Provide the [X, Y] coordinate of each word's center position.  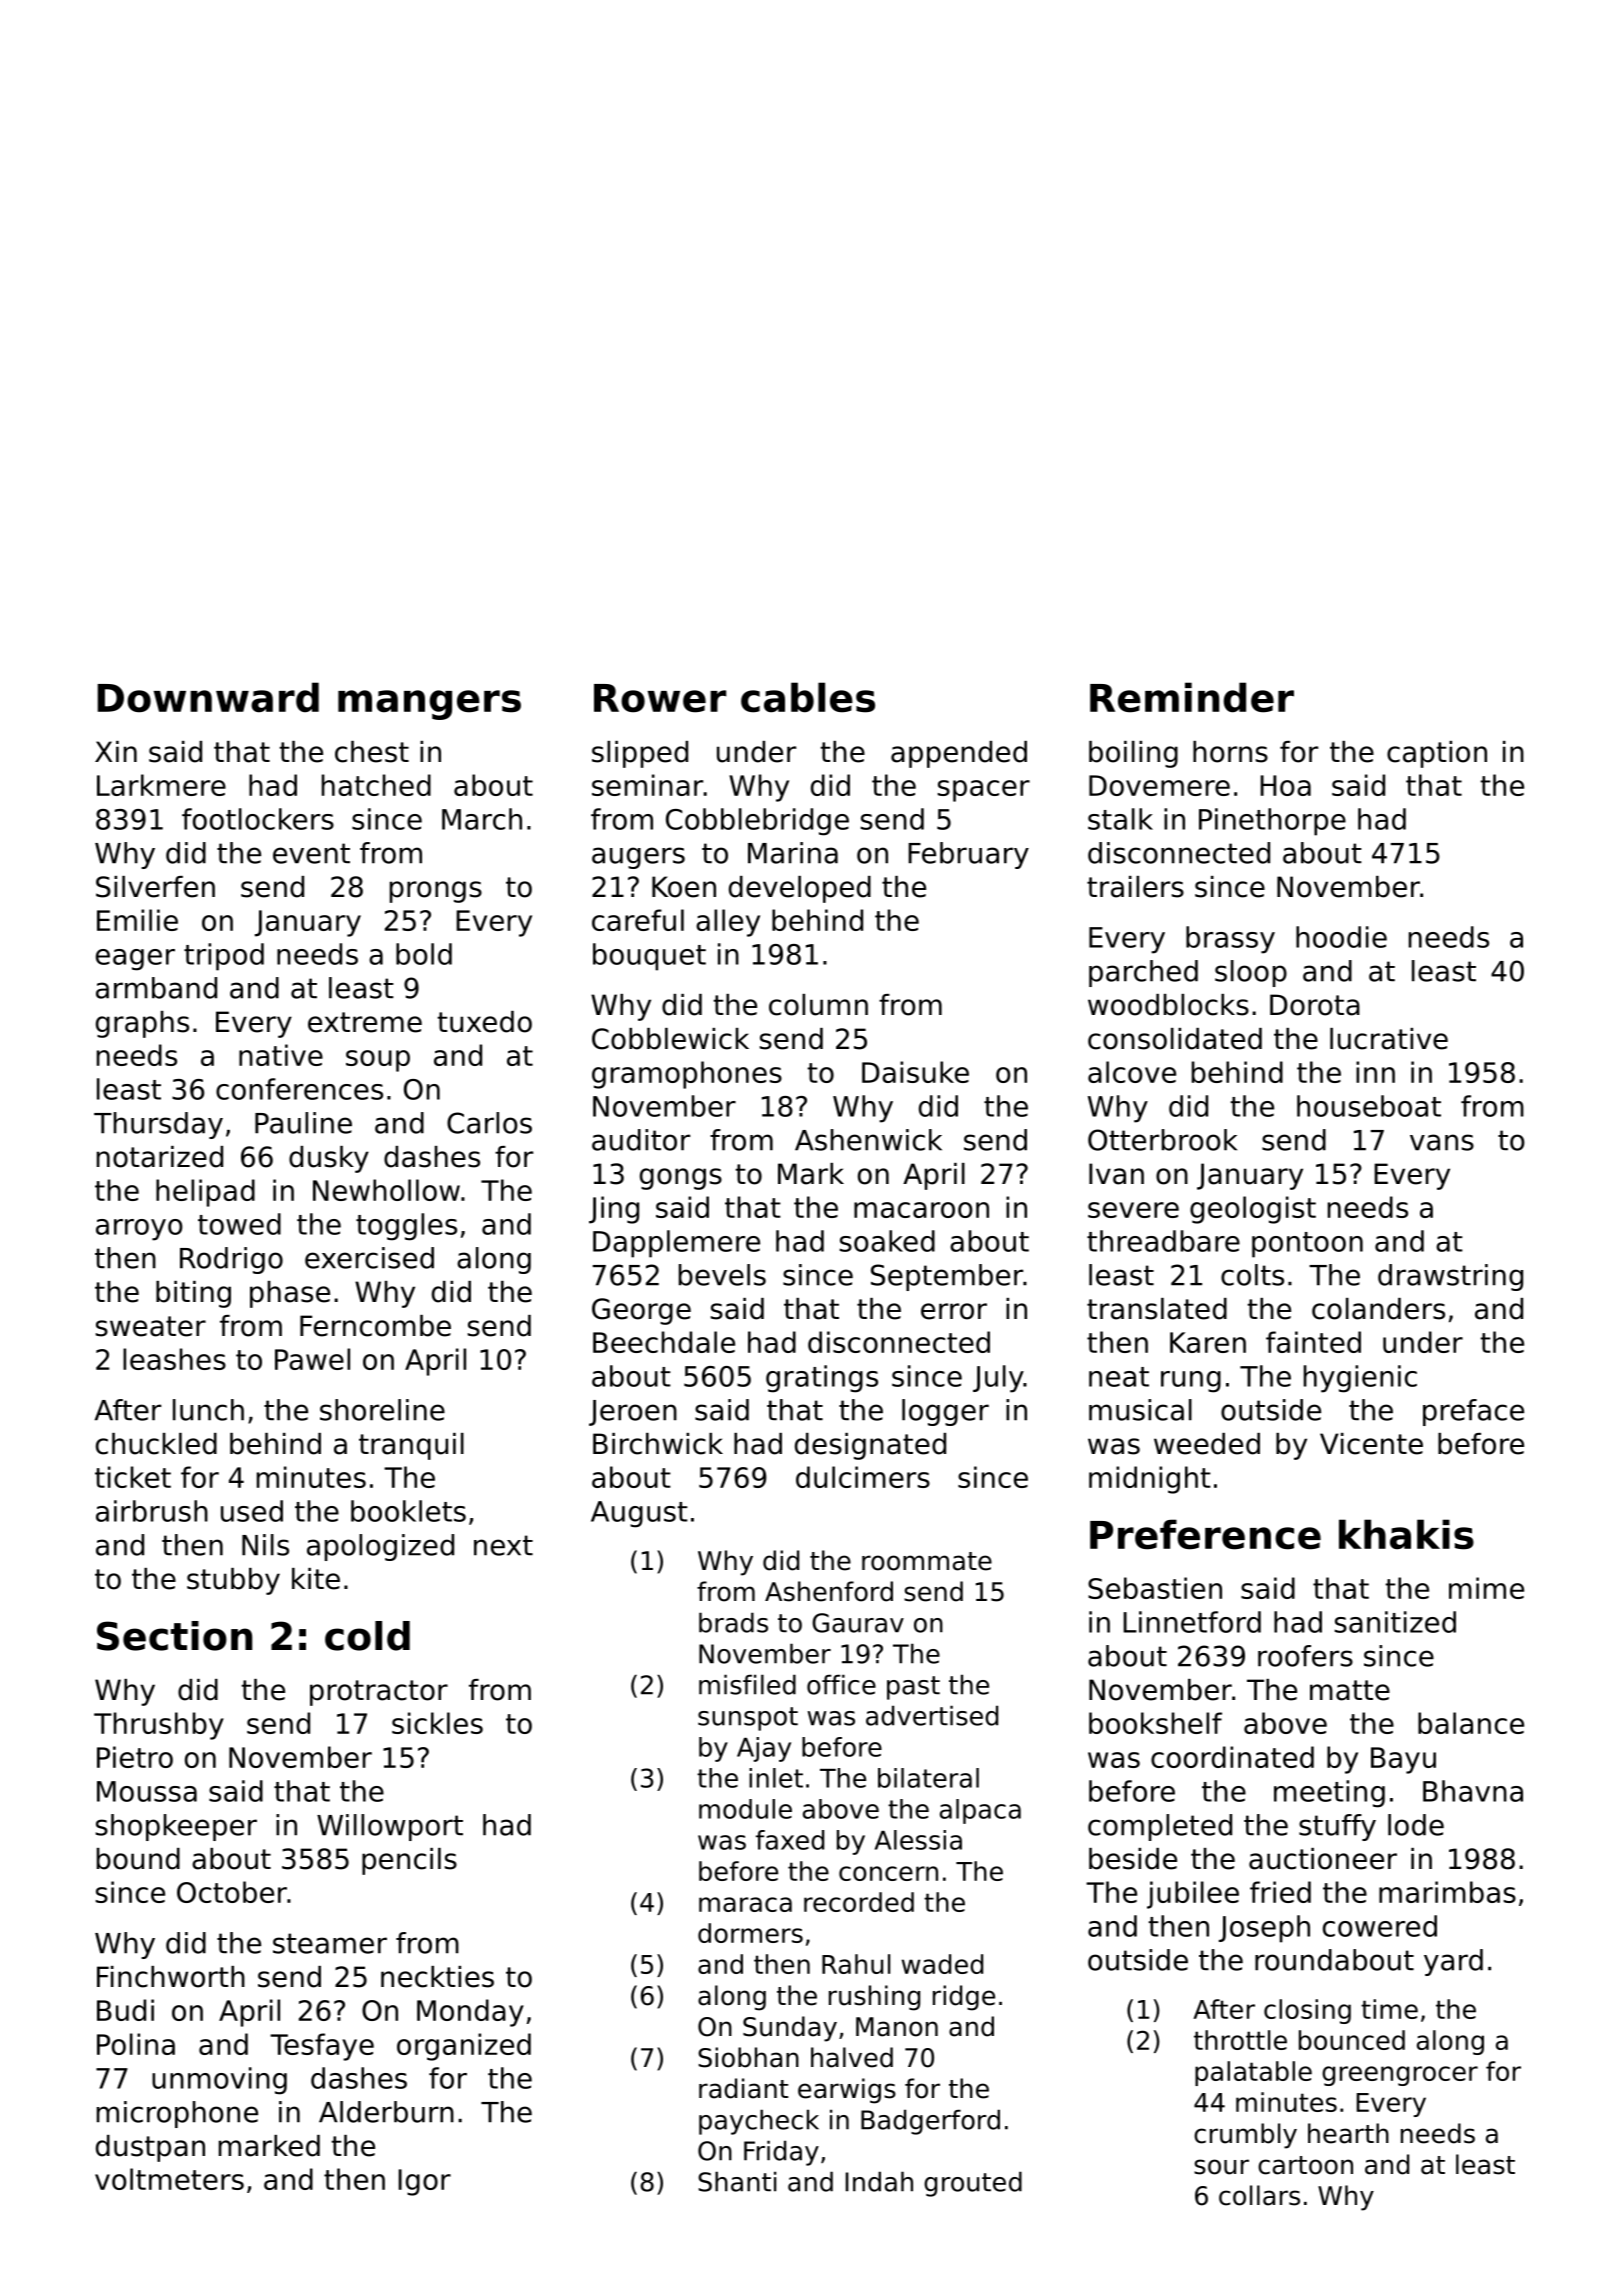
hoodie [1341, 937]
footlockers [258, 819]
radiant [743, 2088]
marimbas [1447, 1892]
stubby [233, 1581]
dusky [329, 1159]
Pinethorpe [1272, 822]
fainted [1313, 1342]
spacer [984, 791]
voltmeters [169, 2179]
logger [945, 1412]
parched [1143, 973]
